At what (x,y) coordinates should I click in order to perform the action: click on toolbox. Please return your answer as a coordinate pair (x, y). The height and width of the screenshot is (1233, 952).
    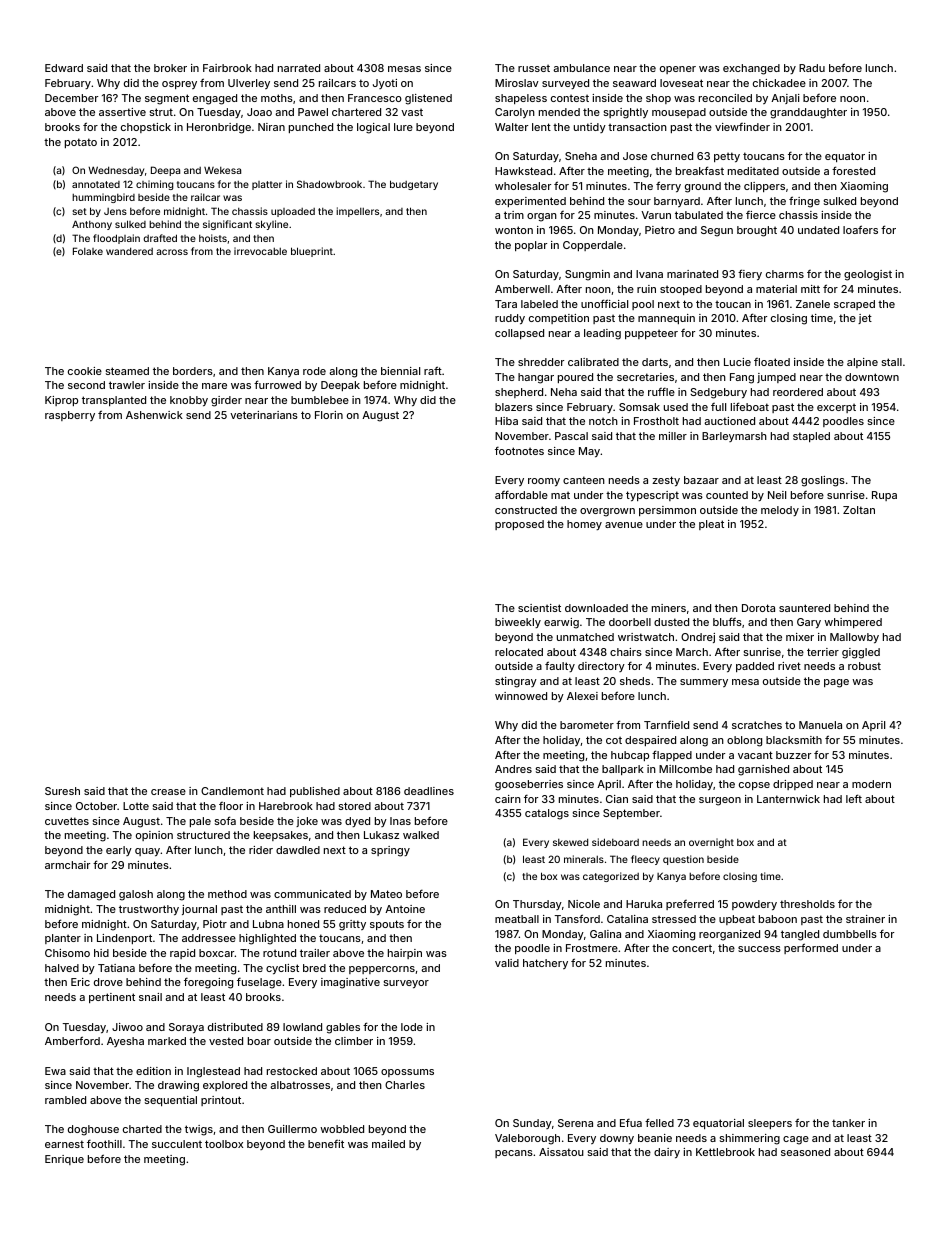
    Looking at the image, I should click on (224, 1144).
